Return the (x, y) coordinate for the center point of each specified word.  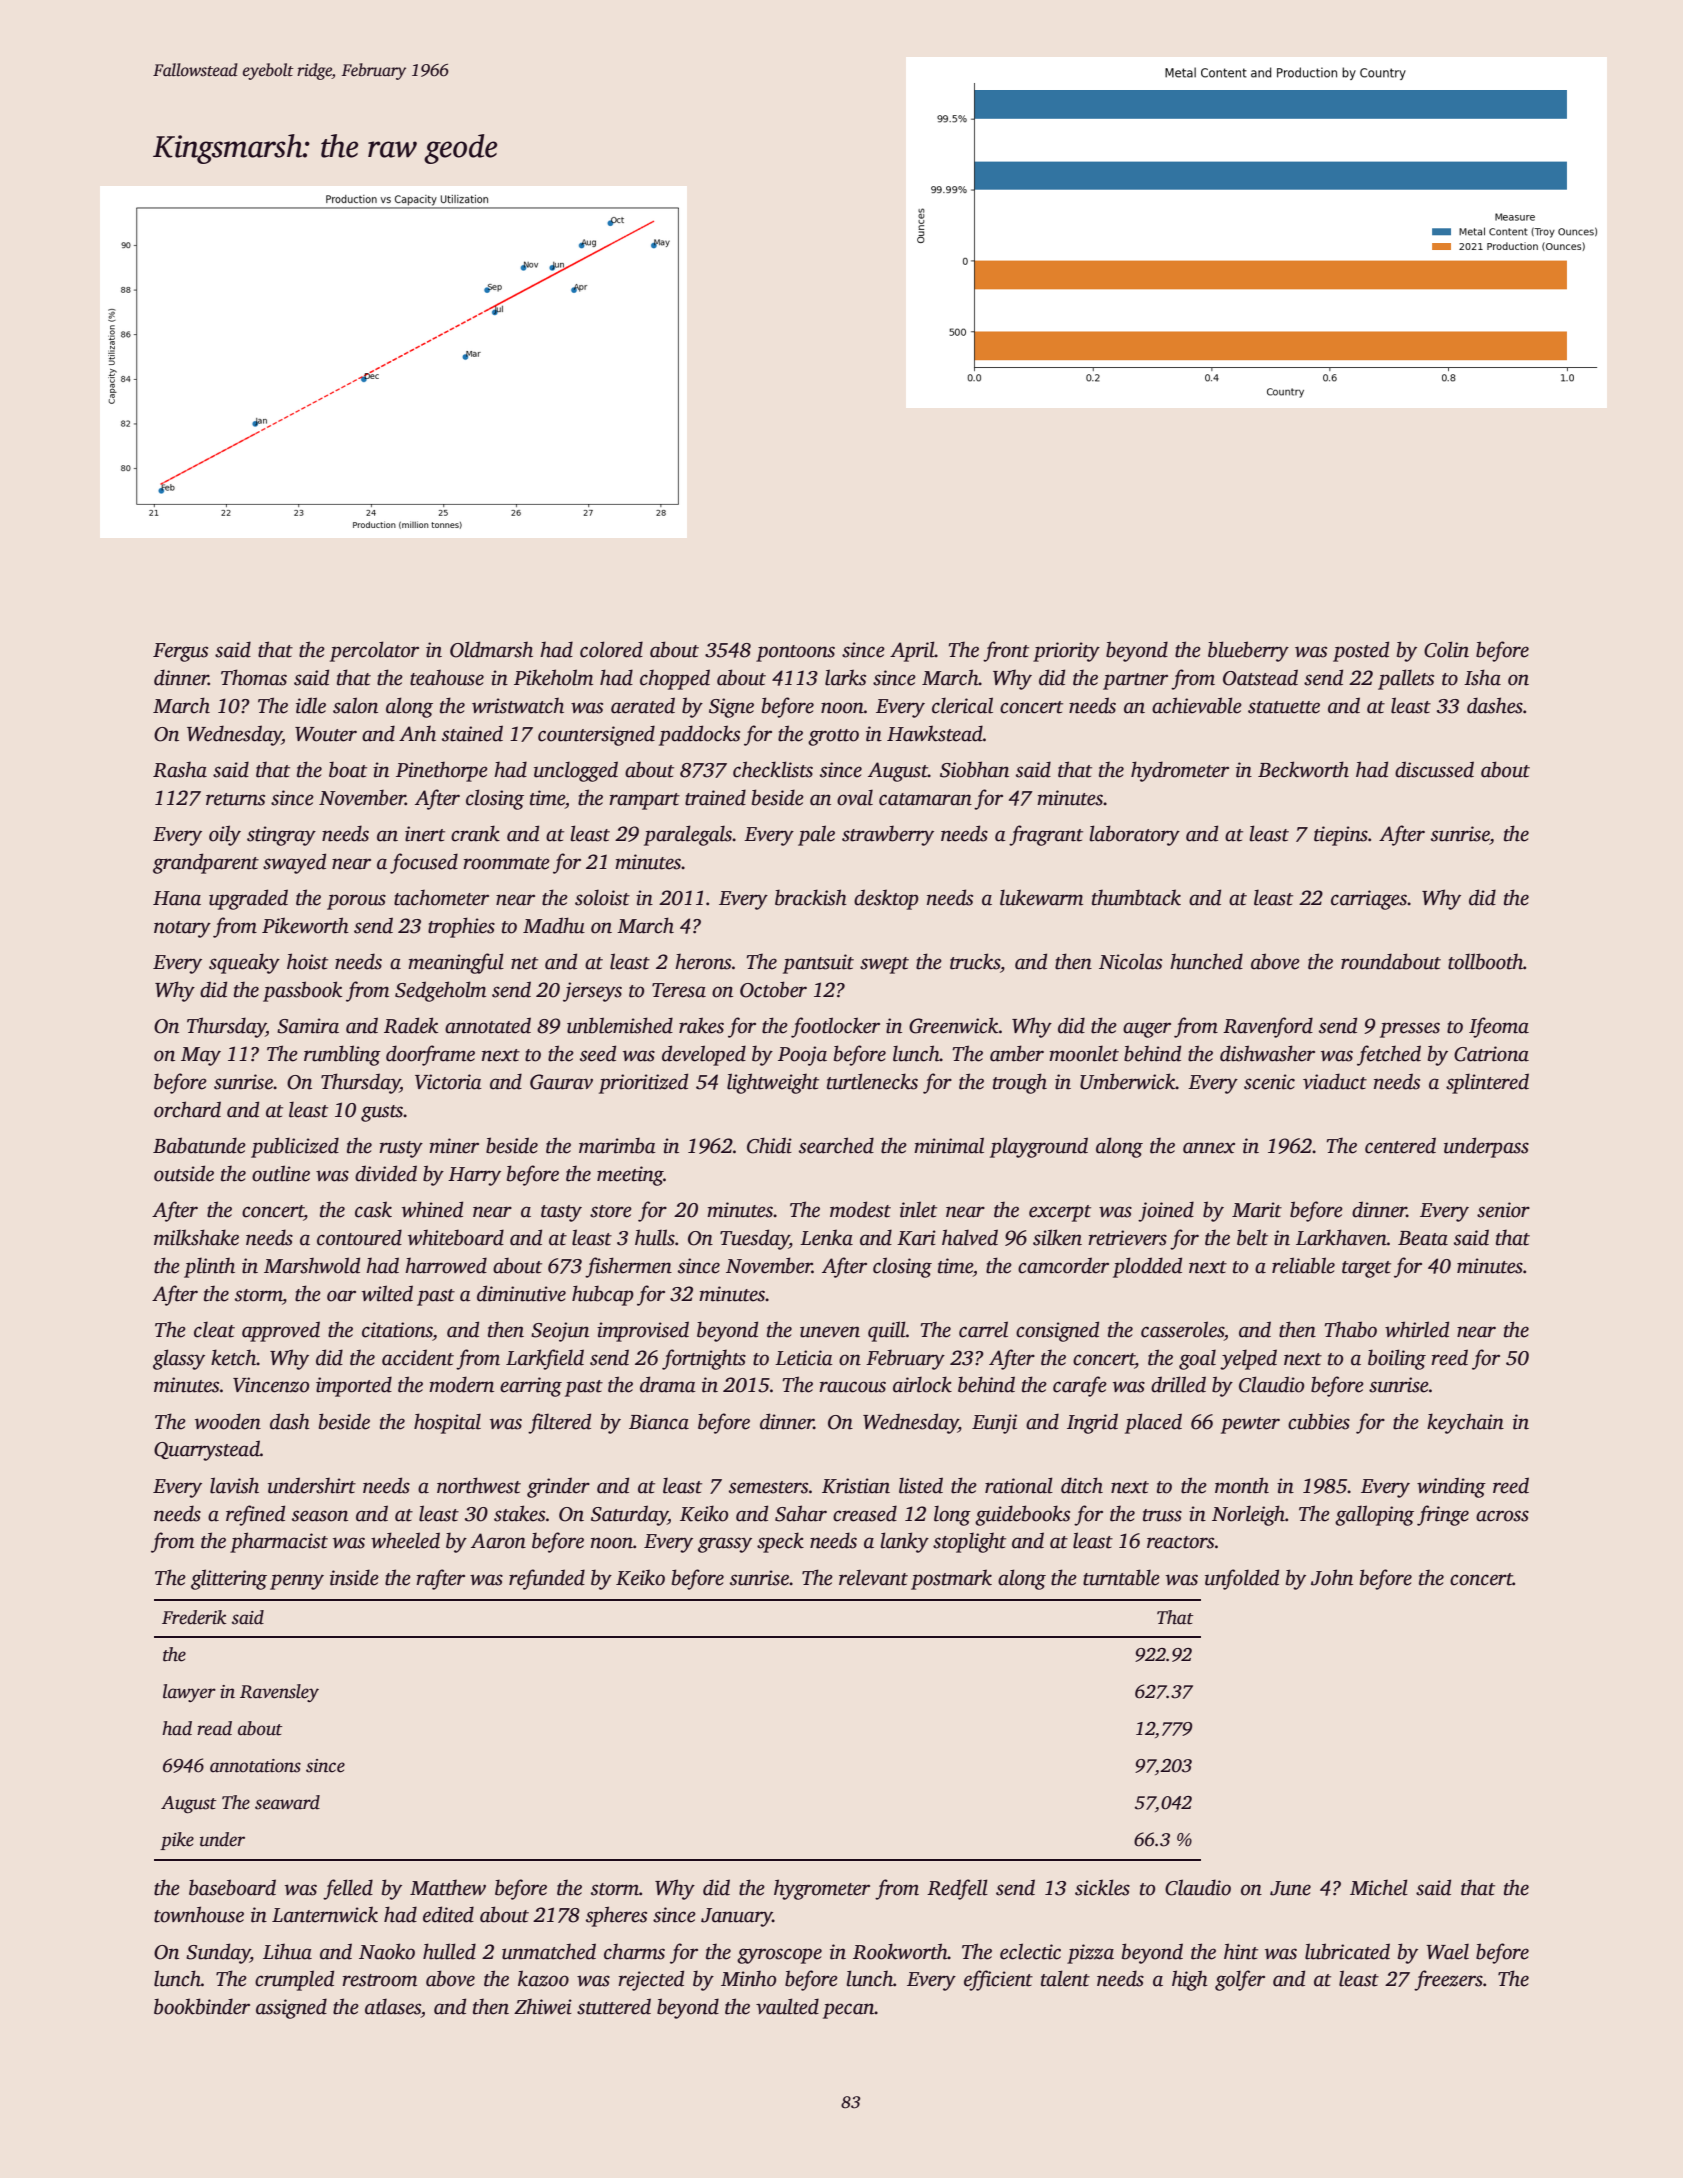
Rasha (180, 770)
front (1006, 651)
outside (184, 1173)
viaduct (1335, 1081)
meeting (630, 1176)
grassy (725, 1545)
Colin (1446, 649)
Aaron (498, 1541)
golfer (1240, 1980)
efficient (998, 1980)
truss (1162, 1515)
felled (348, 1889)
